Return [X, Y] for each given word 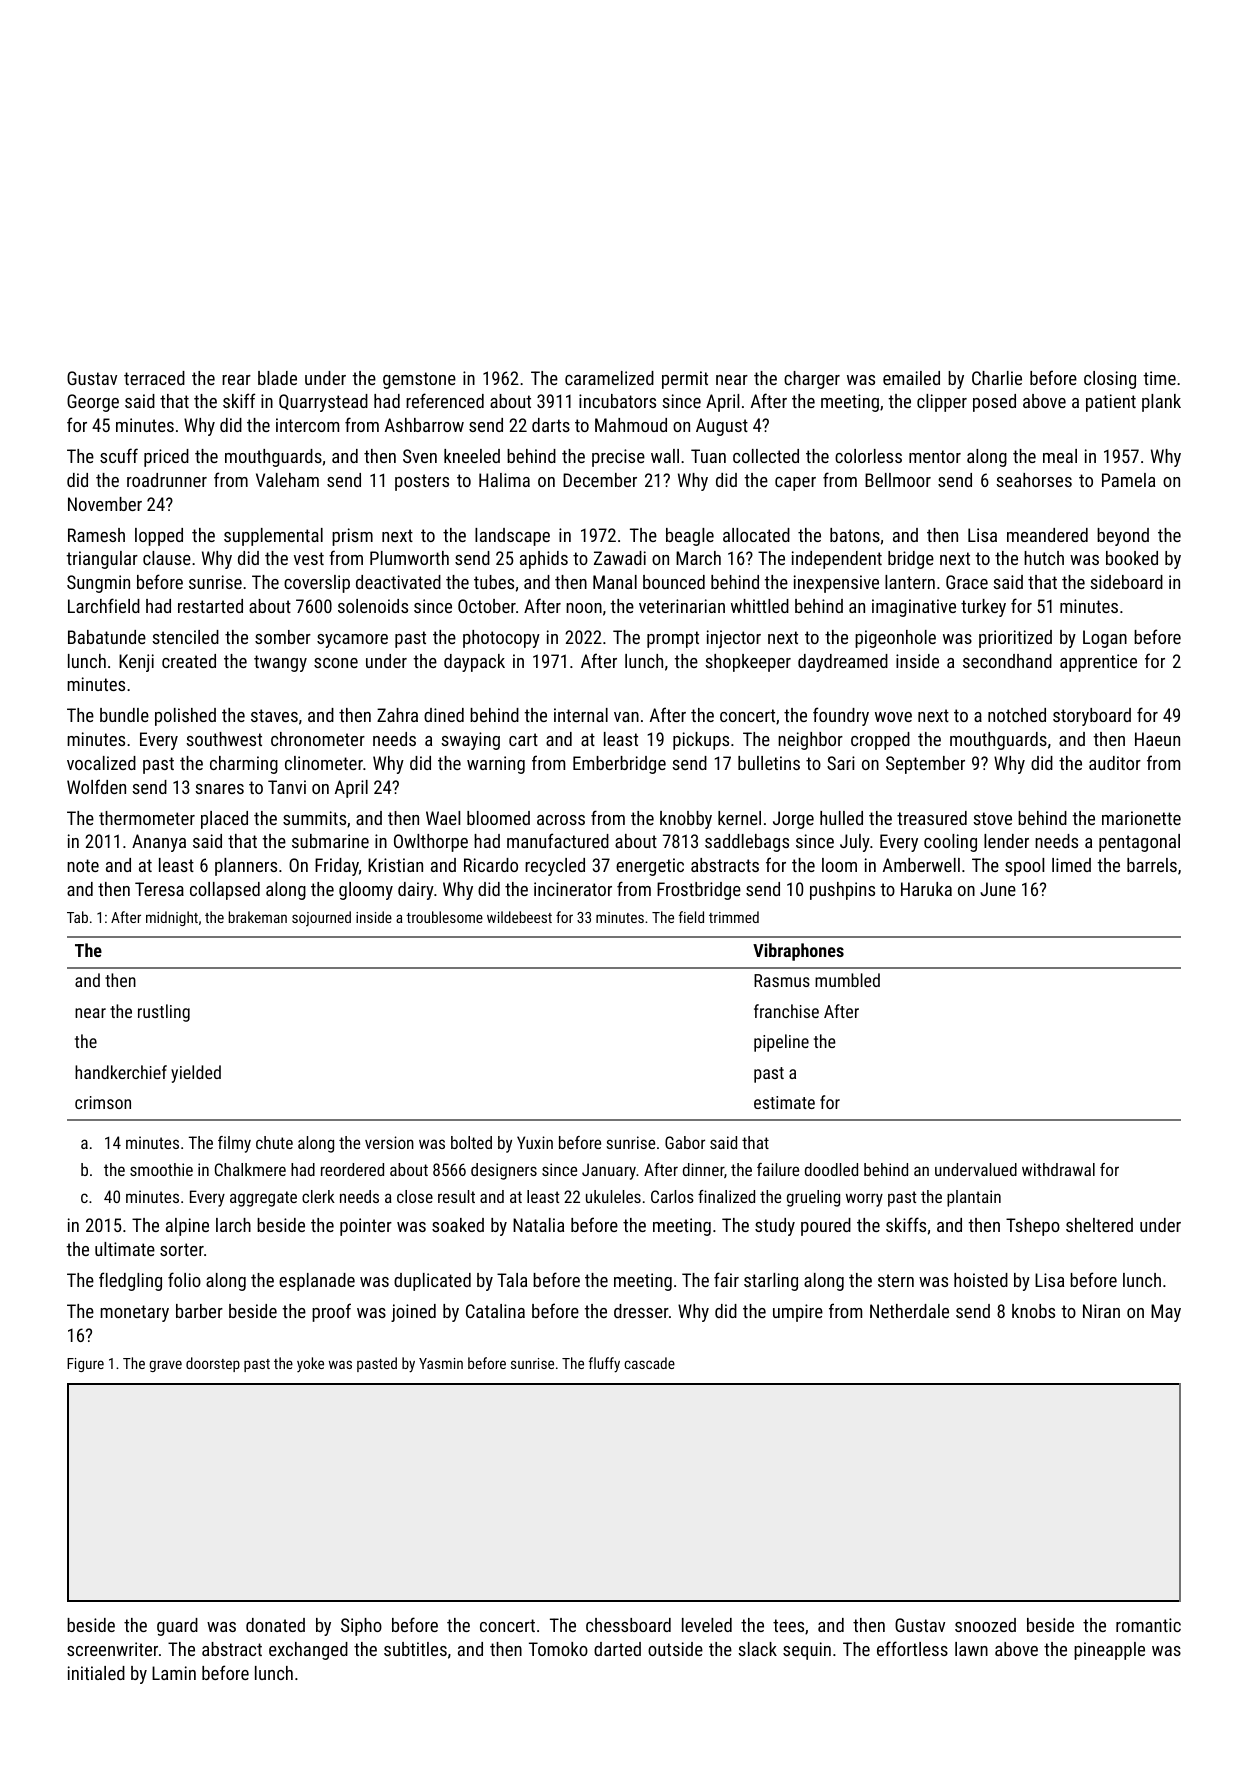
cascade [649, 1363]
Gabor [685, 1142]
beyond [1123, 537]
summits [314, 818]
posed [994, 403]
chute [274, 1142]
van [626, 717]
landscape [512, 537]
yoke [310, 1364]
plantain [974, 1198]
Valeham [287, 480]
